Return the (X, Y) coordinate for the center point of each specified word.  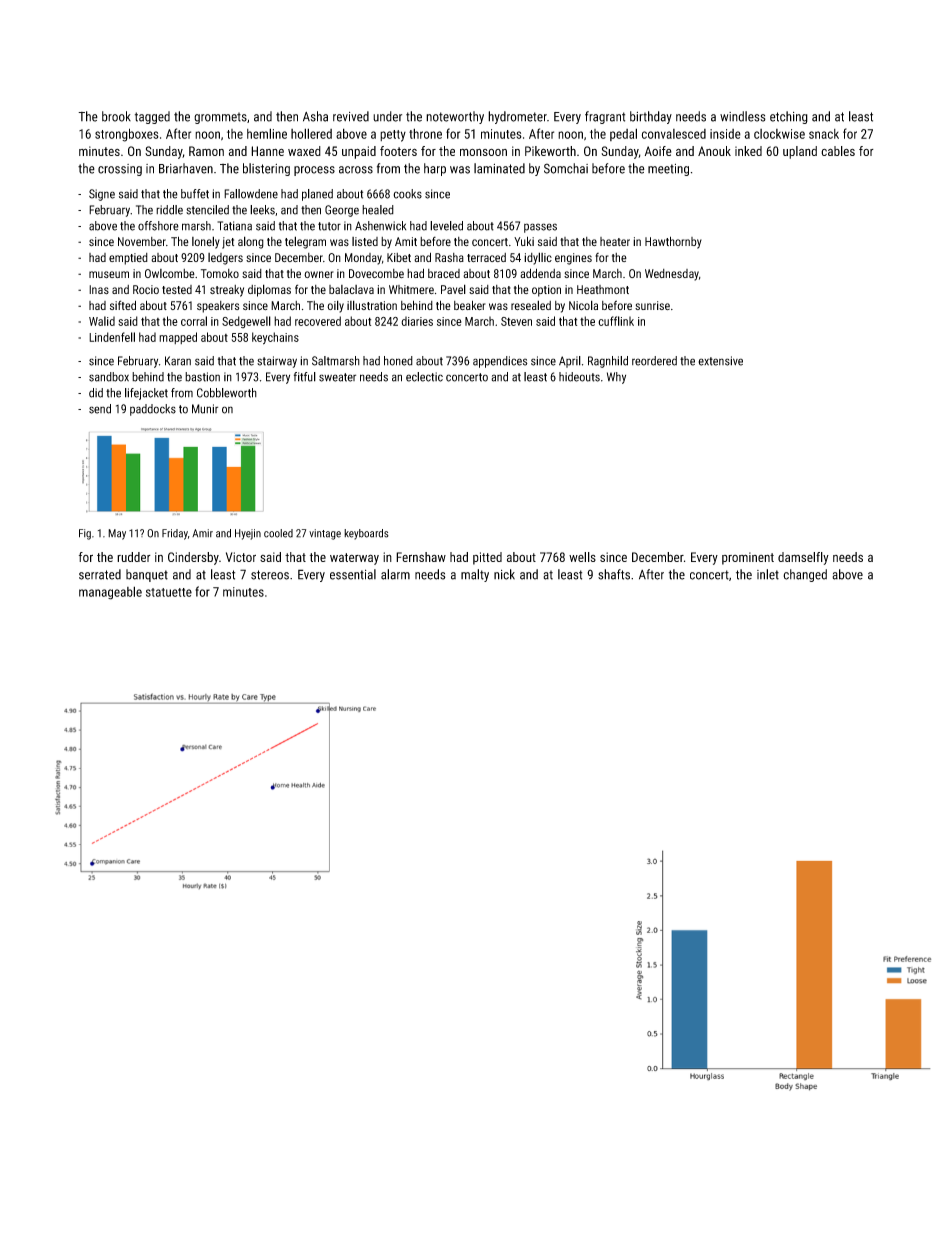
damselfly (803, 558)
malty (475, 575)
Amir (202, 533)
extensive (720, 361)
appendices (500, 362)
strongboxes (127, 135)
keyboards (366, 534)
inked (748, 151)
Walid (102, 321)
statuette (169, 592)
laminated (499, 168)
